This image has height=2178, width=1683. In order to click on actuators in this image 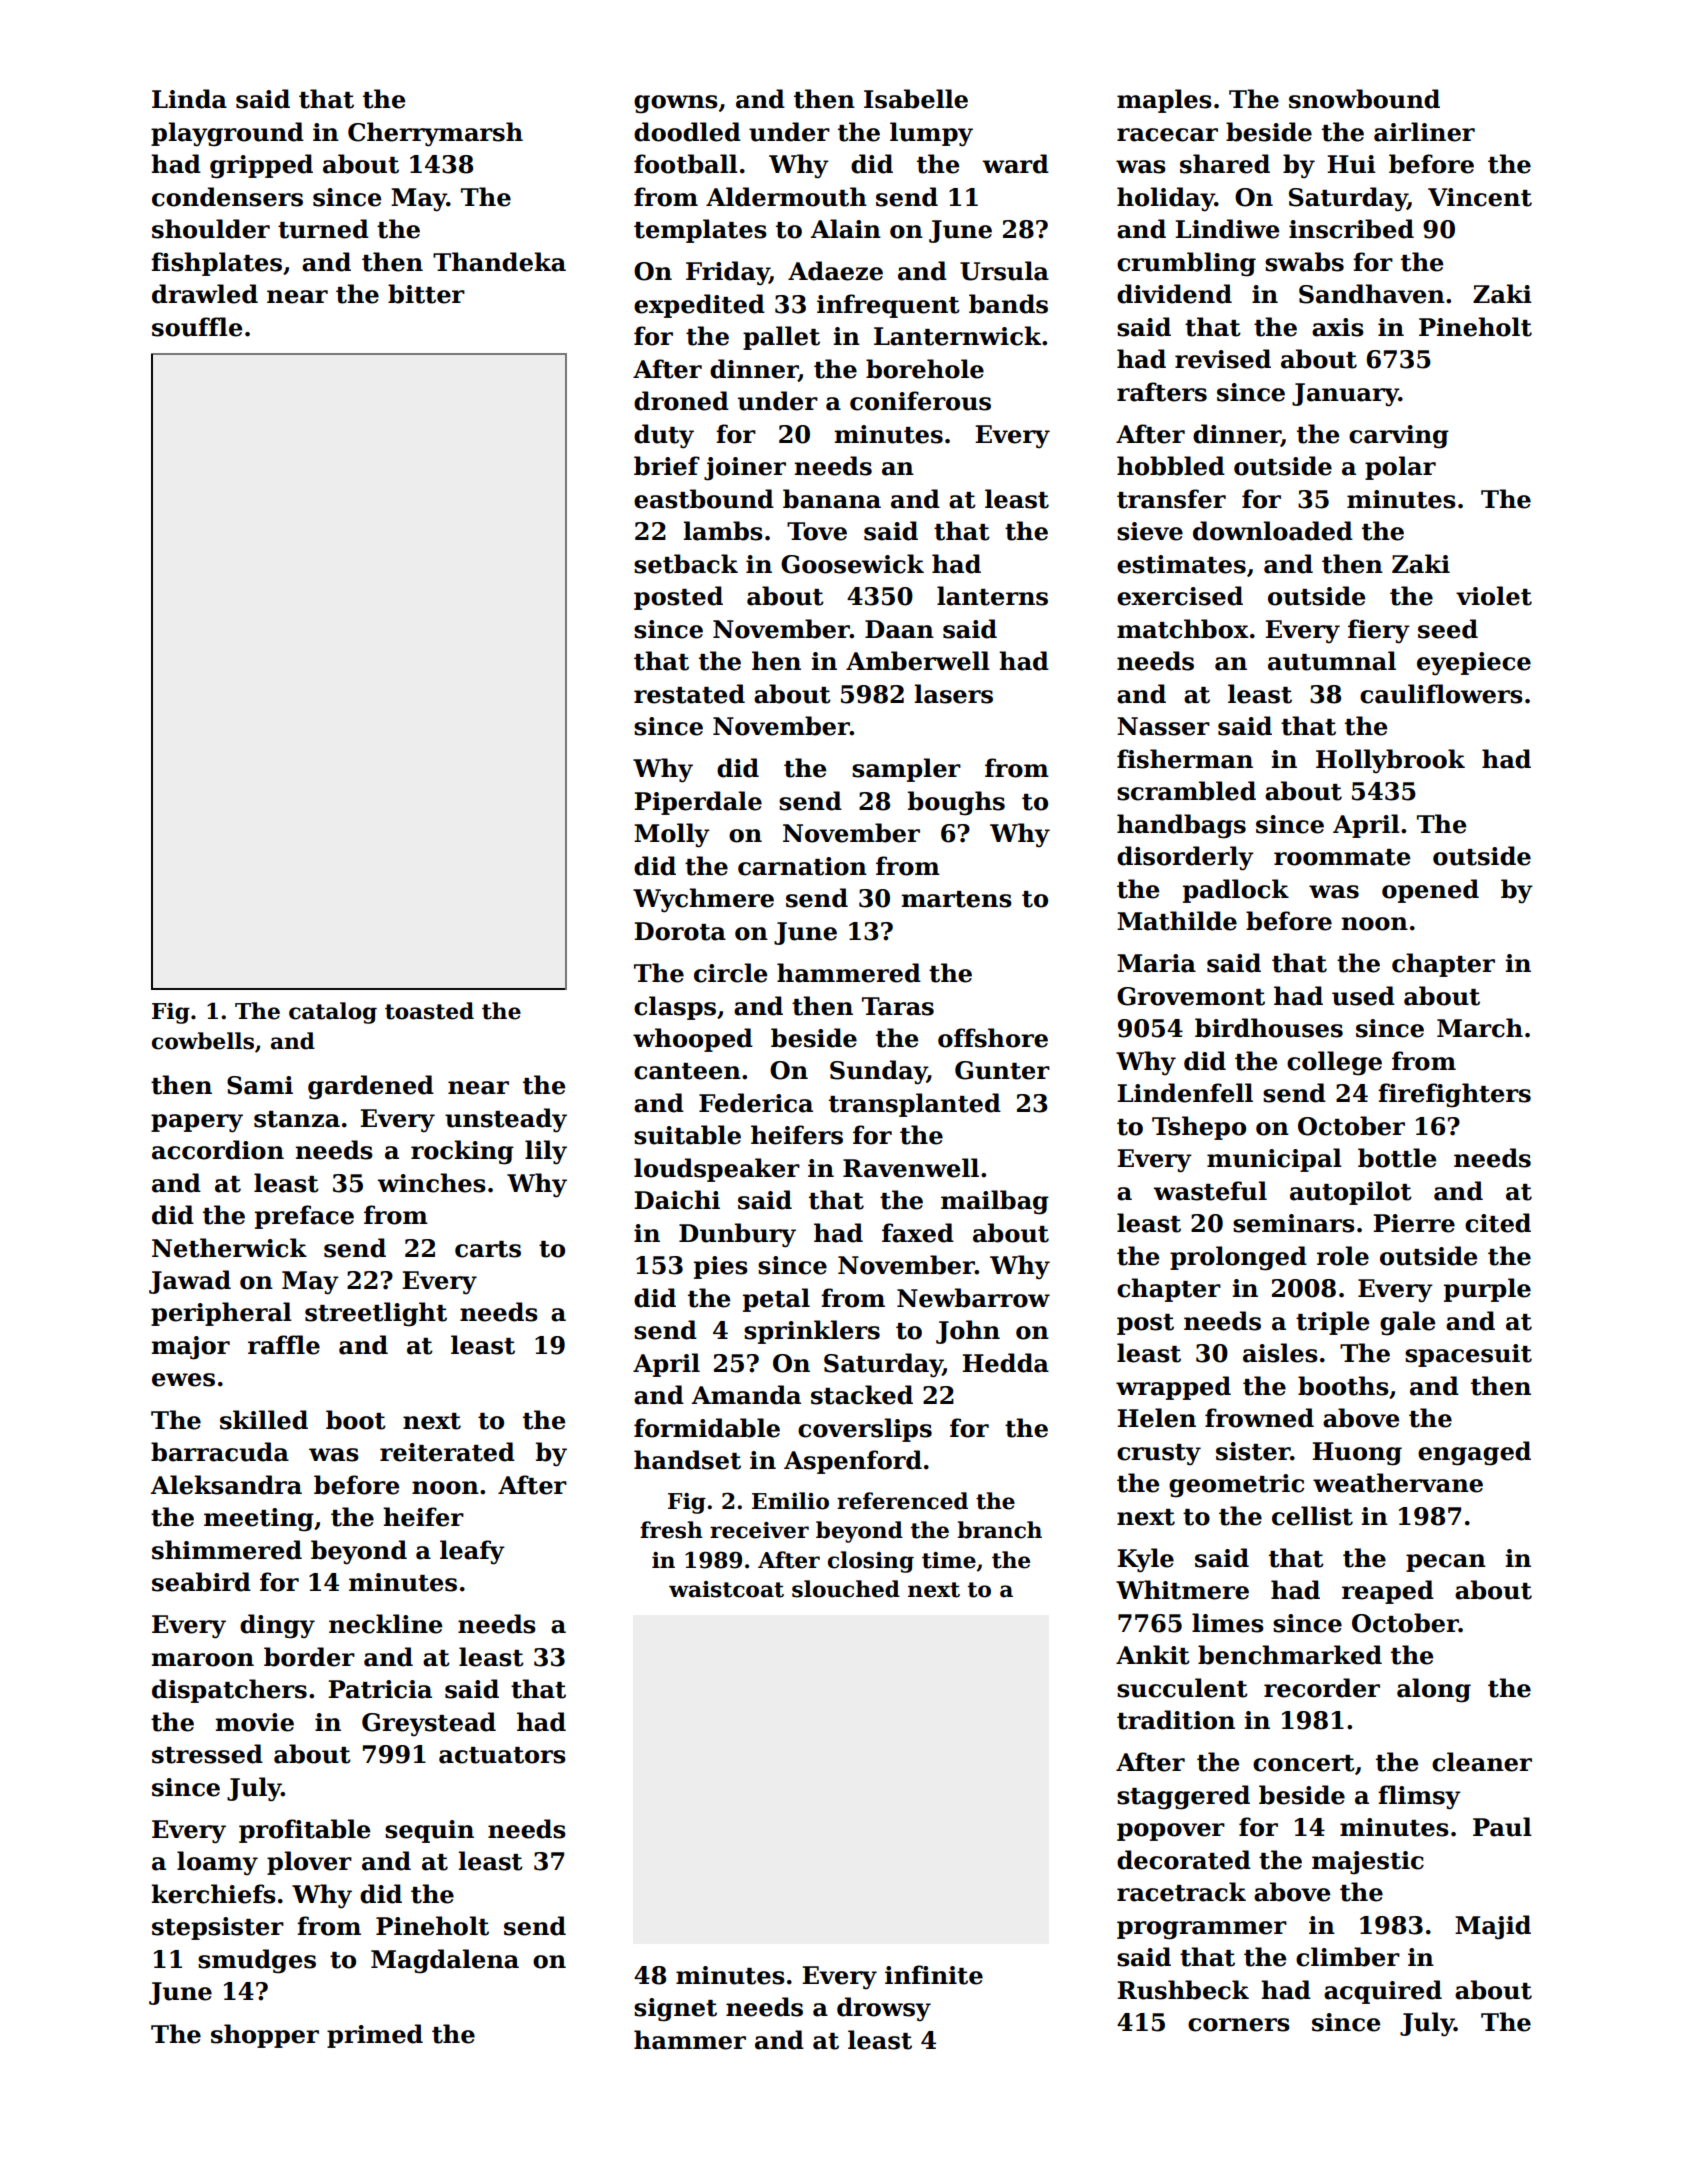, I will do `click(502, 1755)`.
